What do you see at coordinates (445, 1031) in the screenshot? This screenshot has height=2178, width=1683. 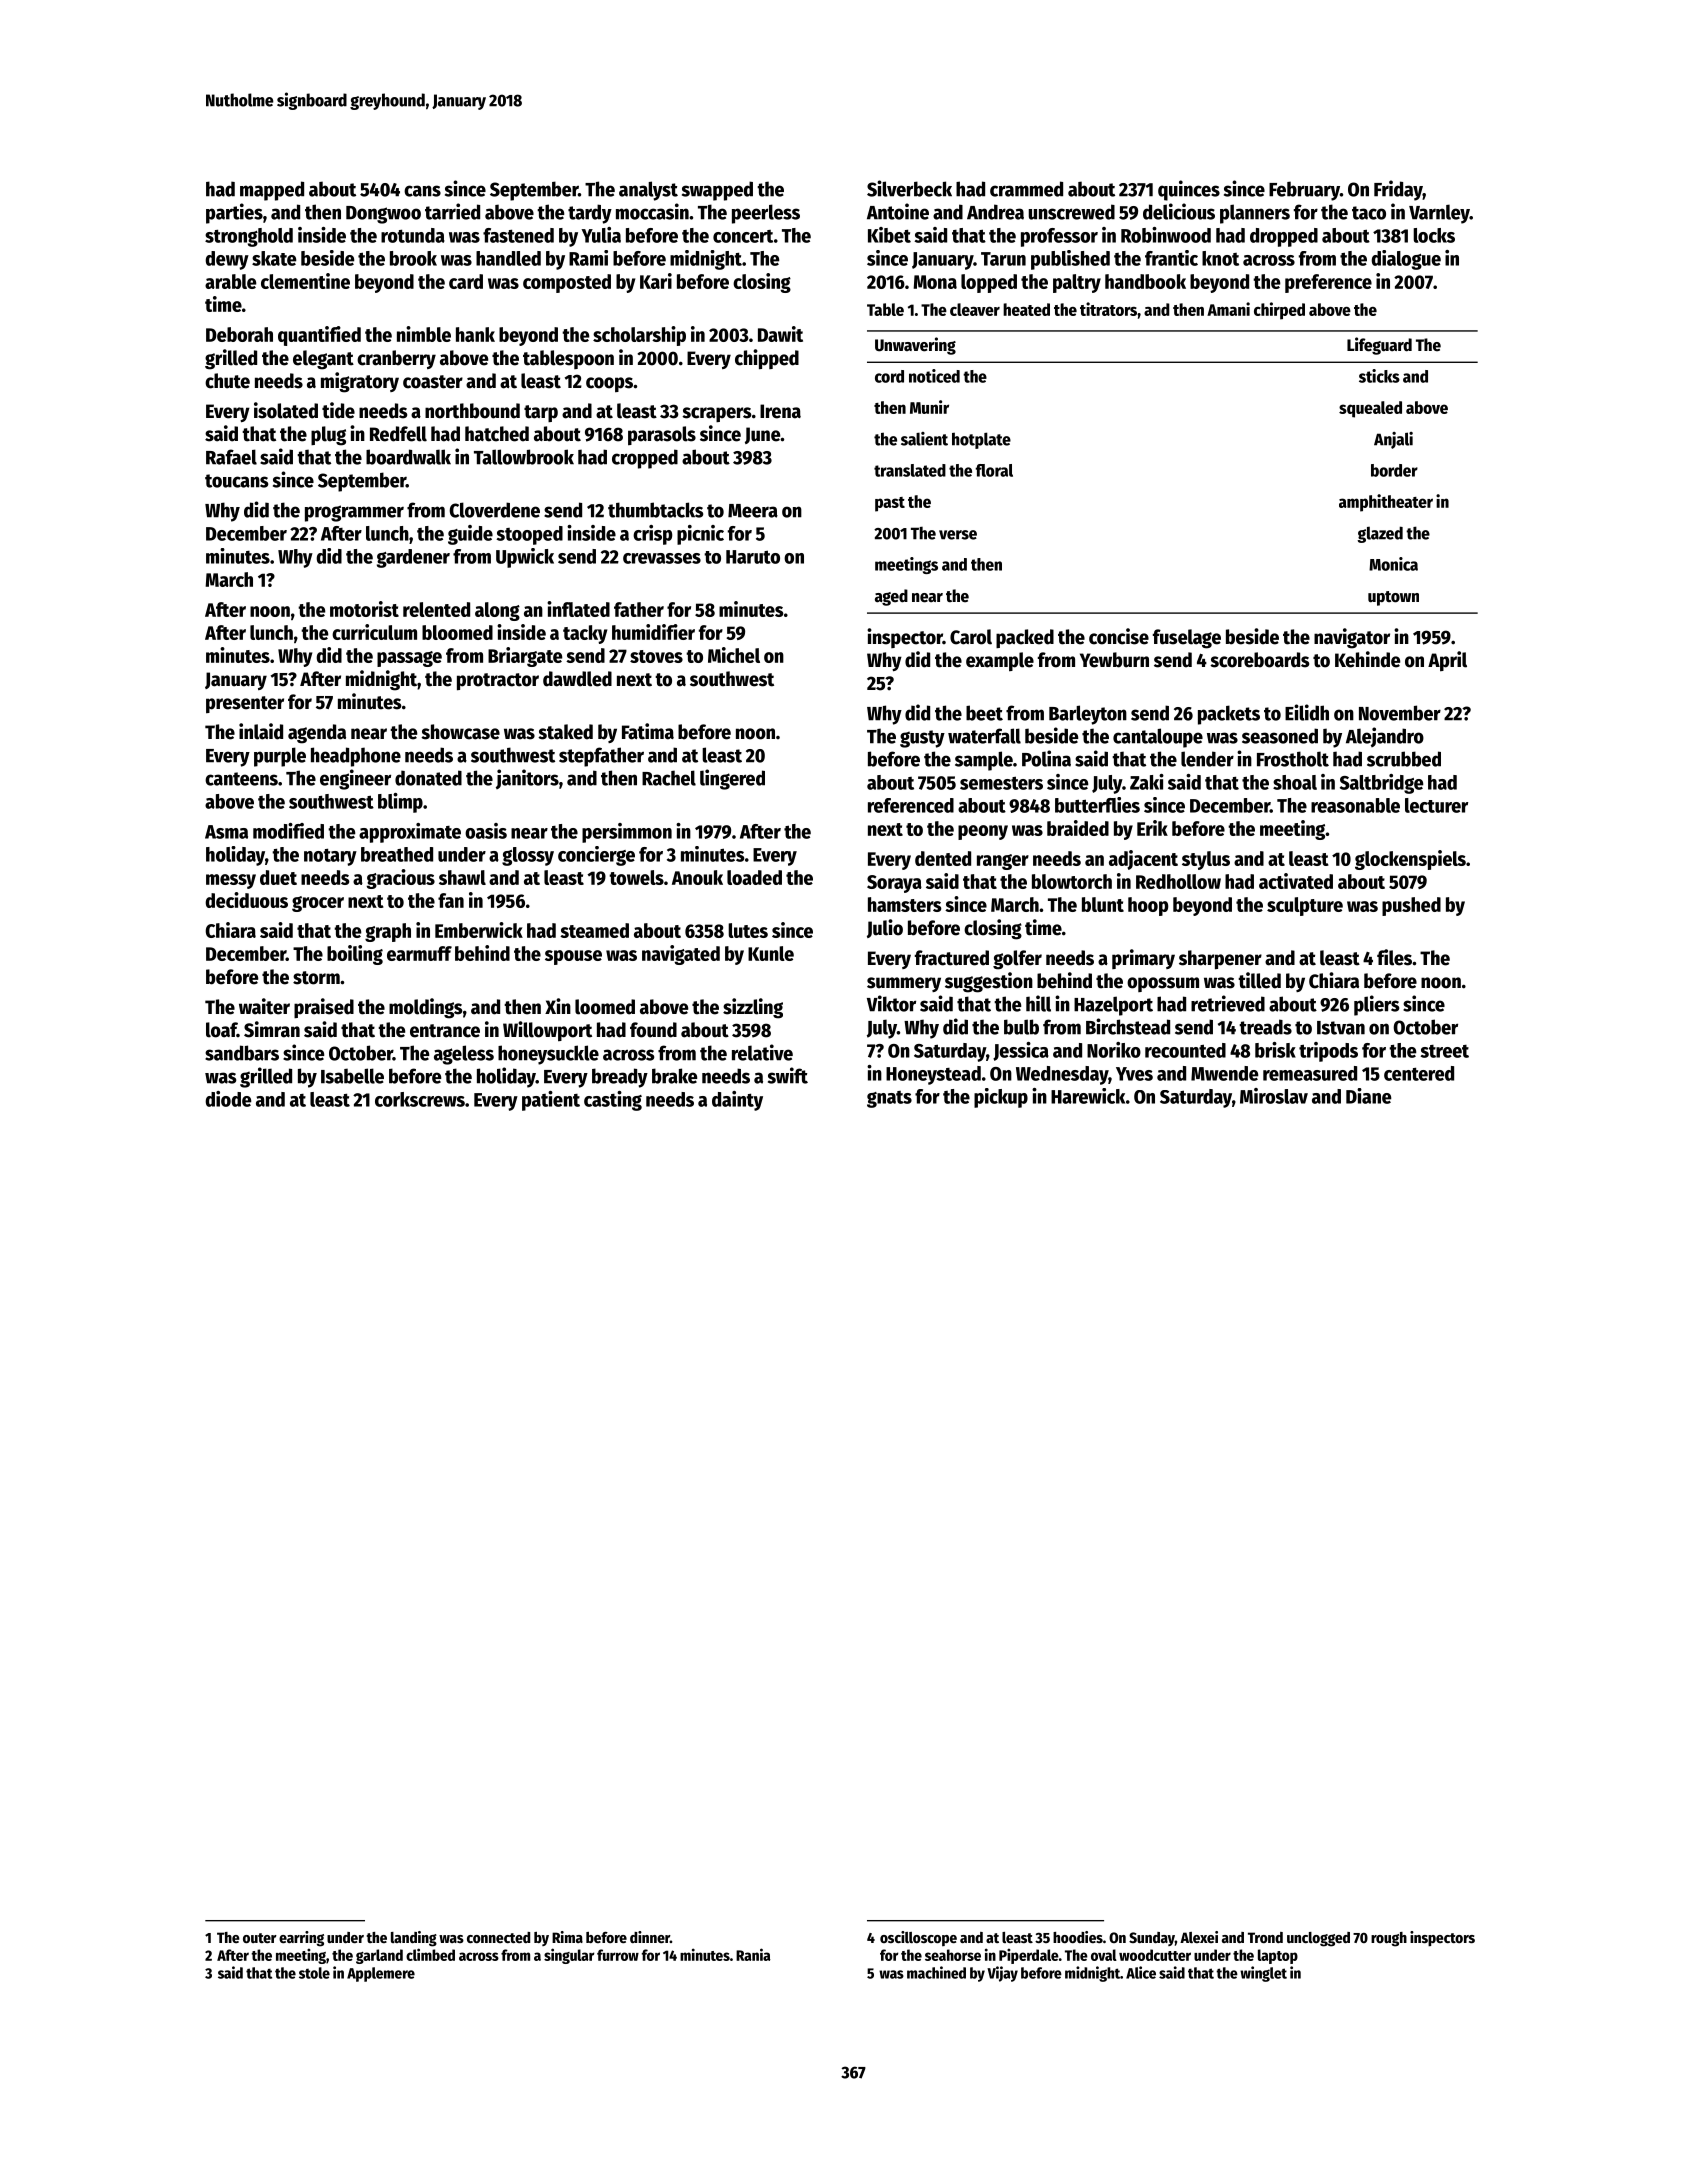 I see `entrance` at bounding box center [445, 1031].
